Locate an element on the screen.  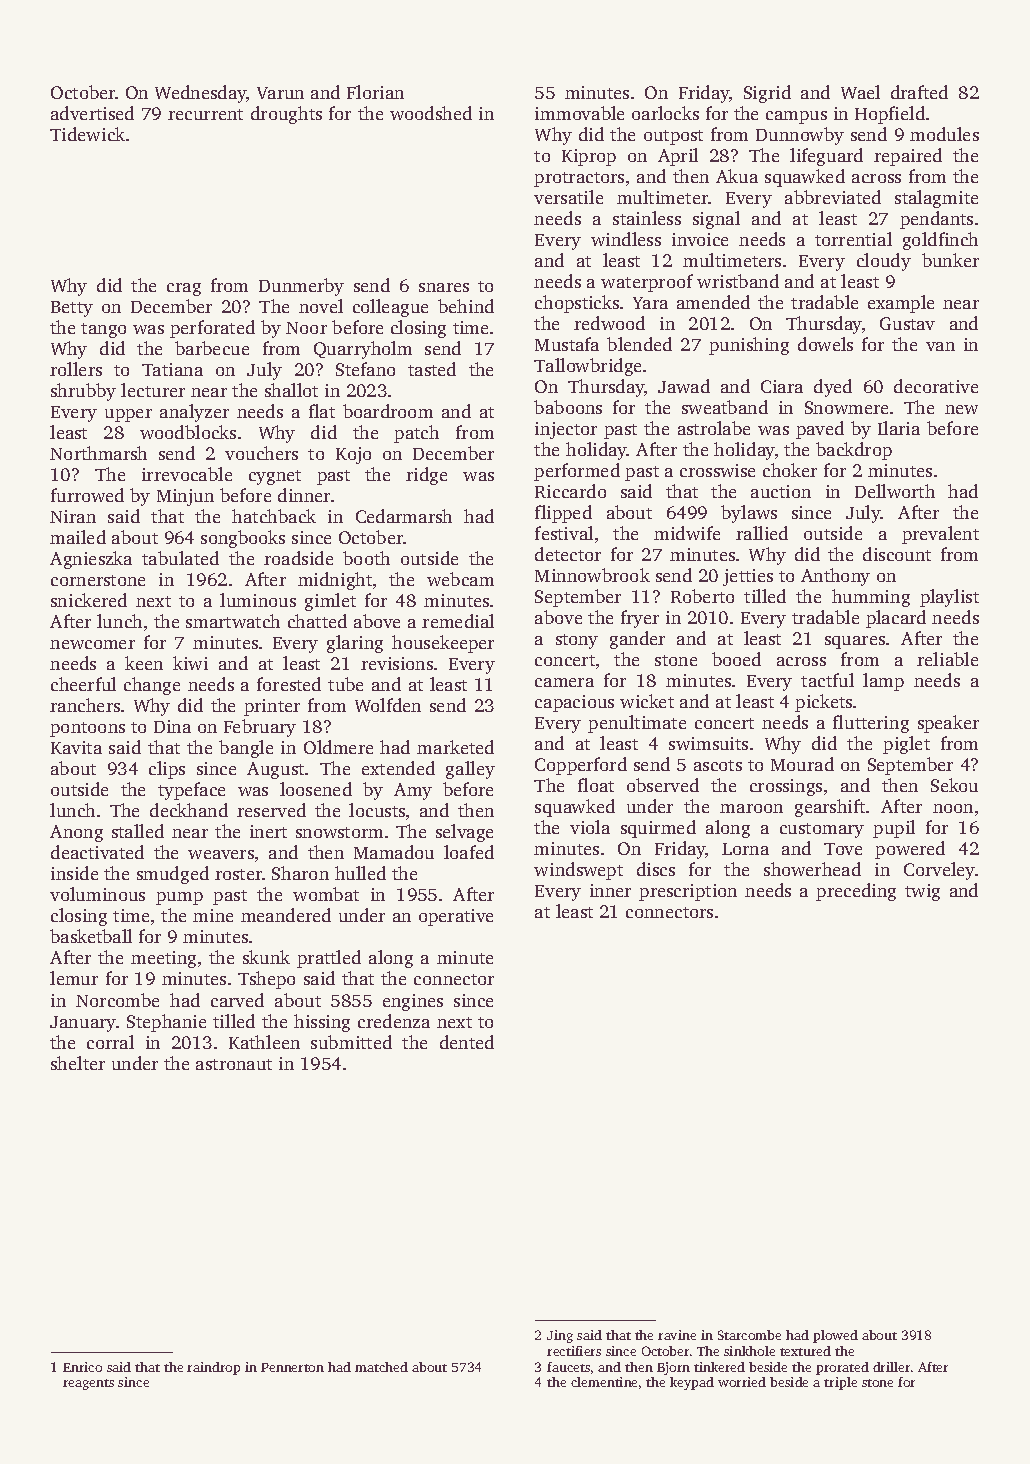
keypad is located at coordinates (692, 1383).
